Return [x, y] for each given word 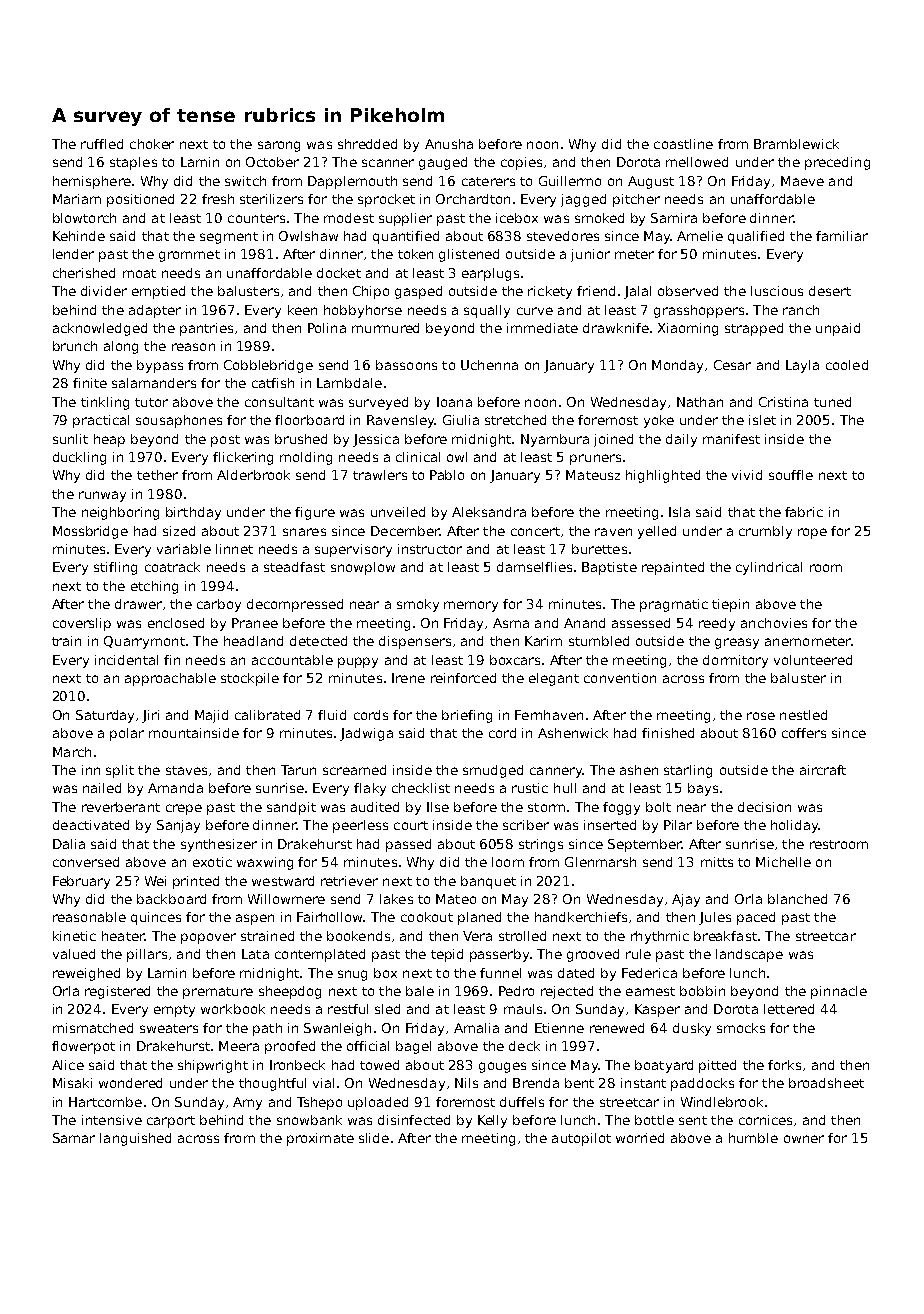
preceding [837, 163]
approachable [170, 679]
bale [420, 991]
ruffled [102, 144]
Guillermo [570, 181]
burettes [599, 549]
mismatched [93, 1028]
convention [620, 678]
